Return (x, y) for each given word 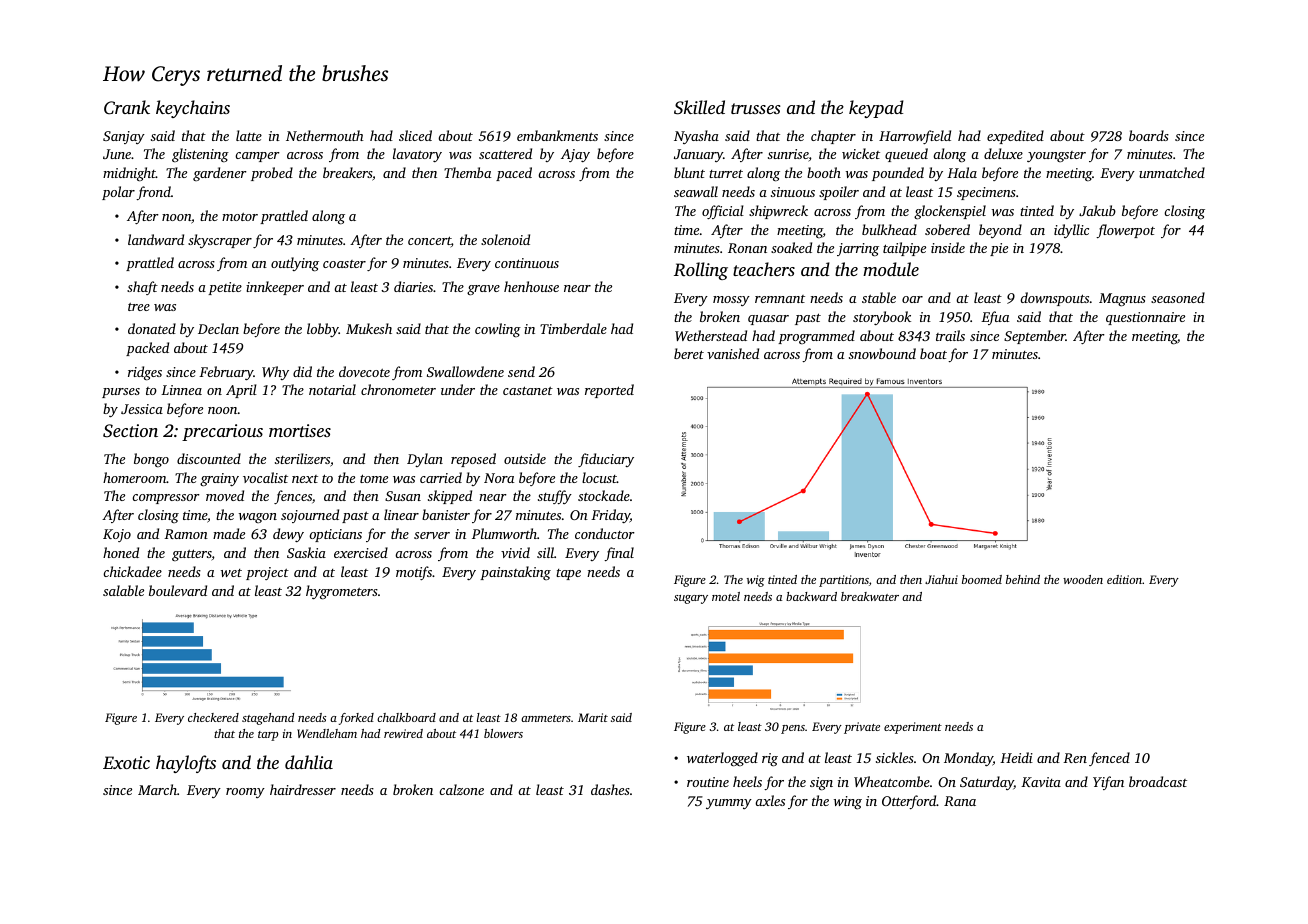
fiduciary (606, 460)
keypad (876, 109)
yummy (729, 804)
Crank (127, 107)
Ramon (186, 534)
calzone (461, 789)
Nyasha (696, 137)
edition (1124, 579)
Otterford (909, 802)
